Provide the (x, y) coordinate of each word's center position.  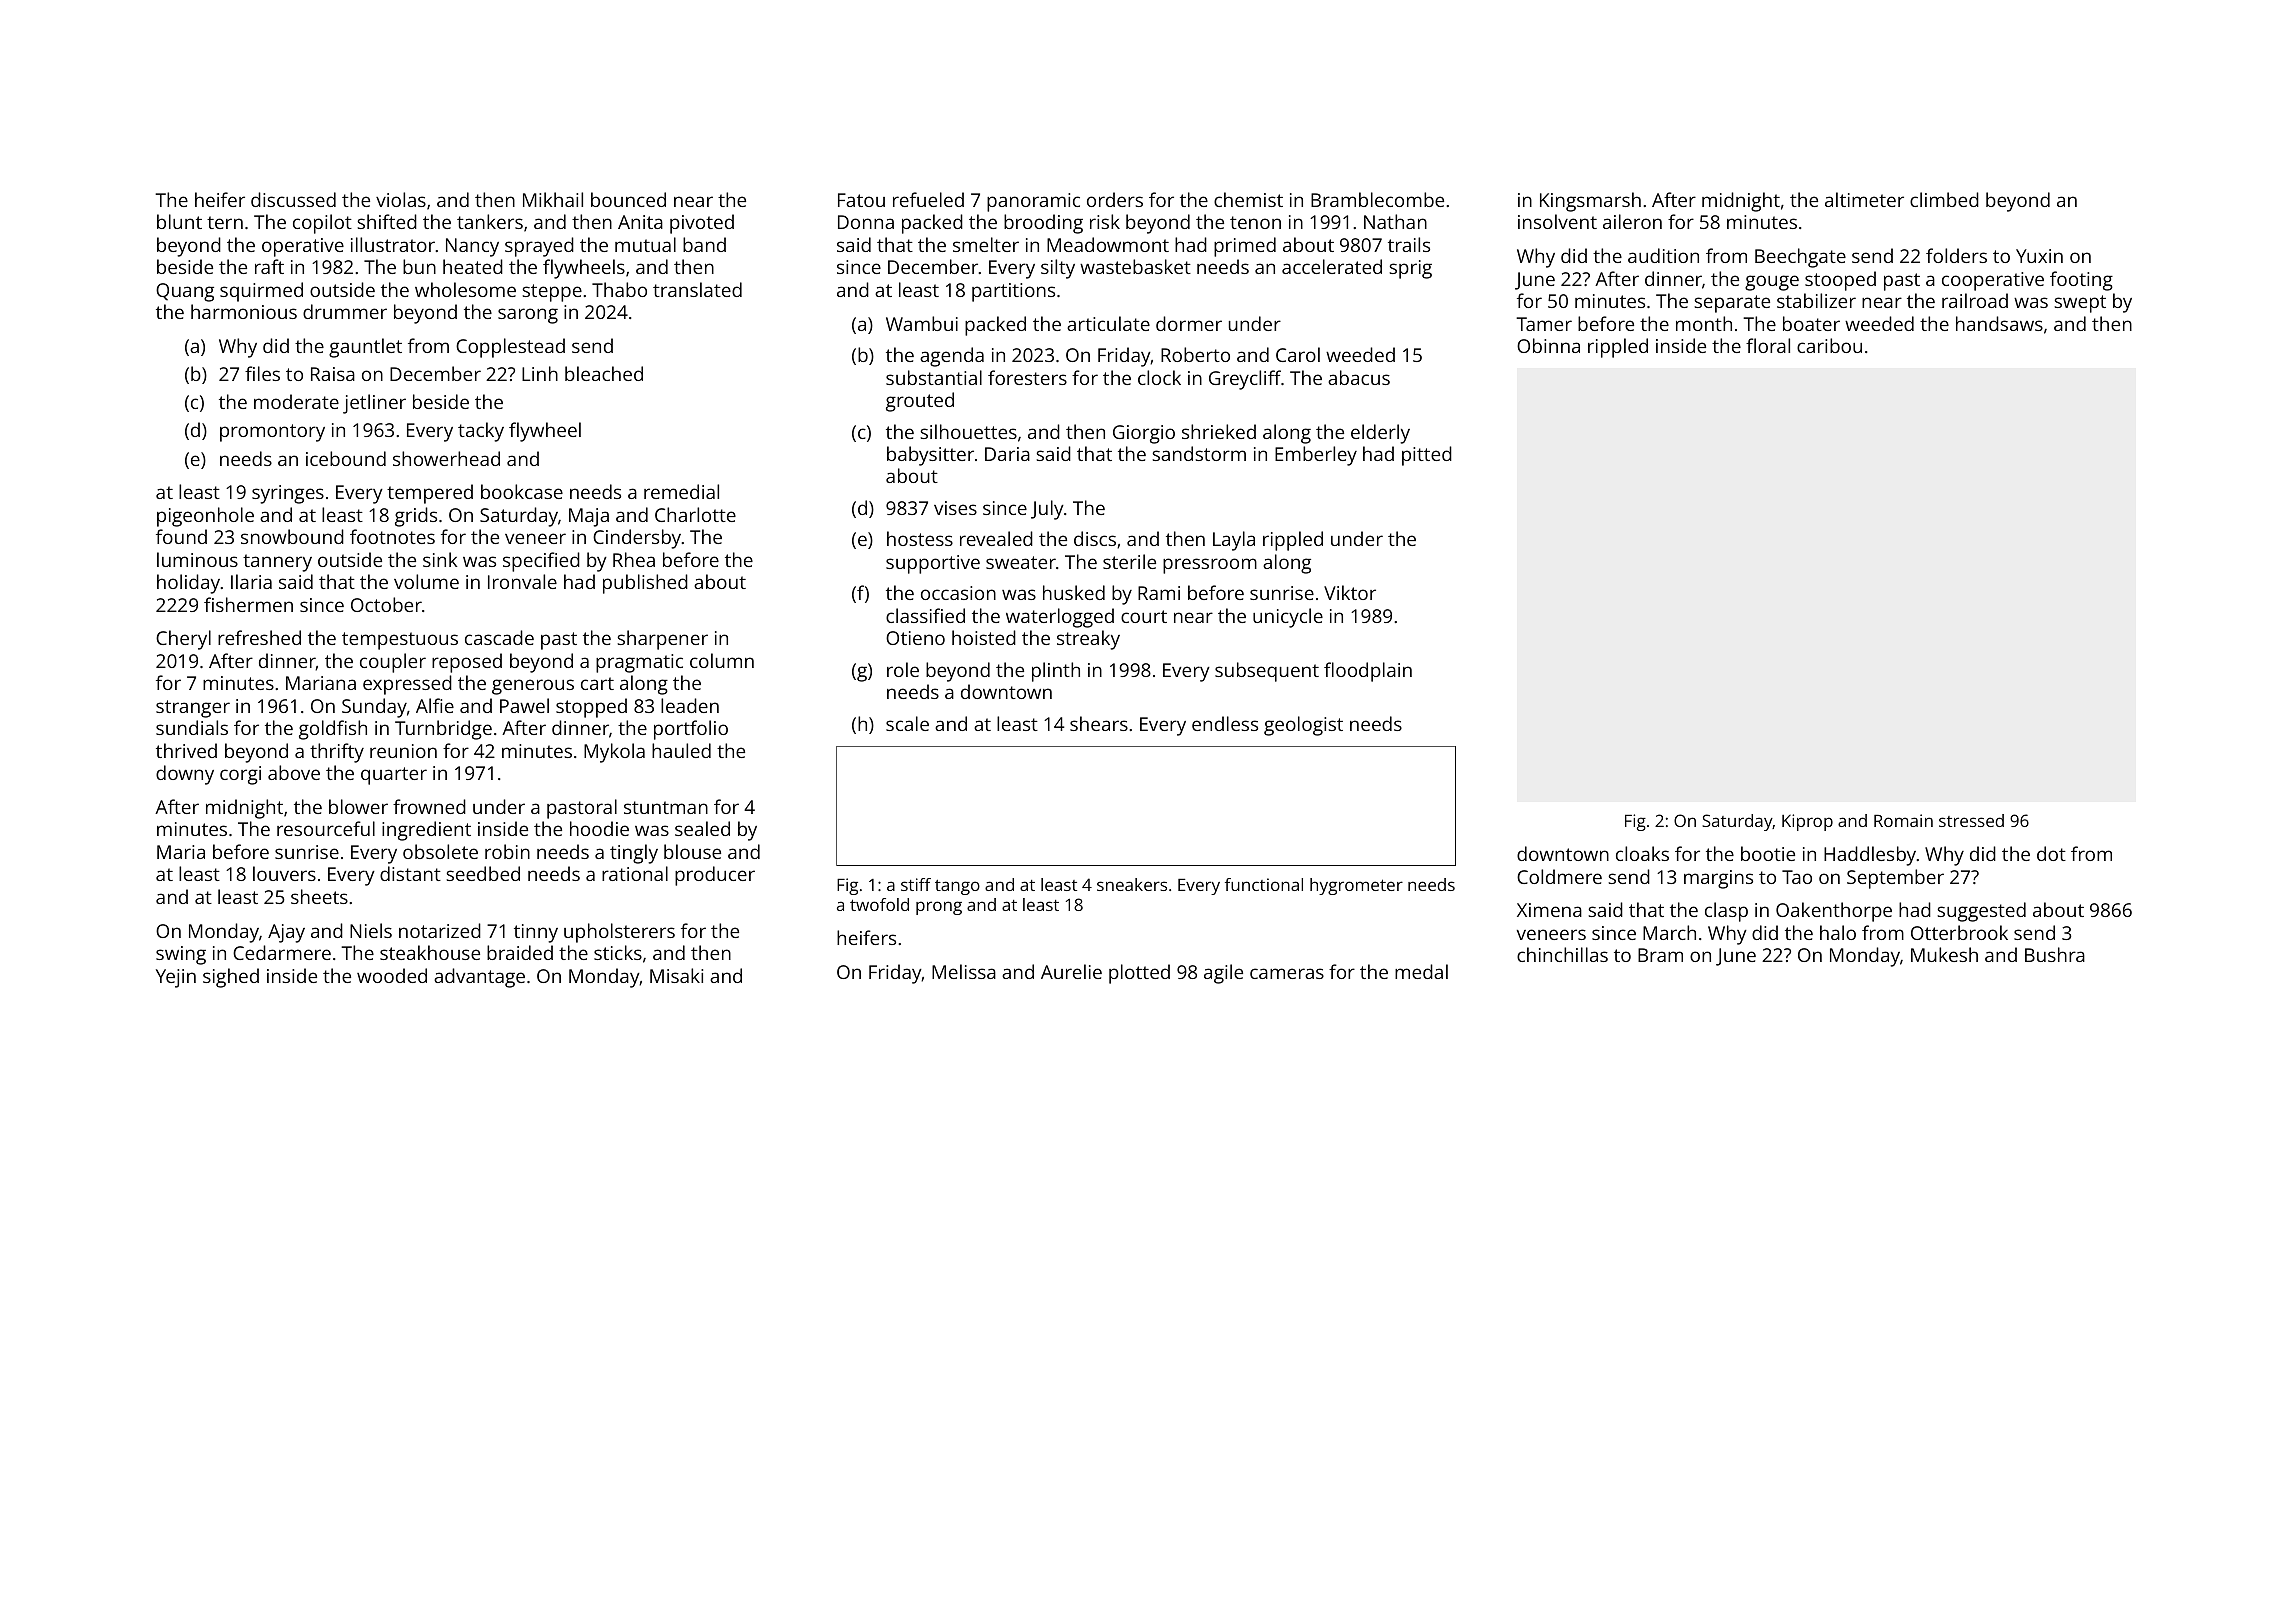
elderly (1380, 434)
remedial (681, 491)
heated (473, 266)
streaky (1088, 640)
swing (181, 955)
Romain (1903, 820)
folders (1956, 255)
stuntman (666, 807)
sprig (1411, 269)
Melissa (964, 971)
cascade (499, 637)
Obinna (1548, 345)
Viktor (1350, 592)
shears (1099, 723)
